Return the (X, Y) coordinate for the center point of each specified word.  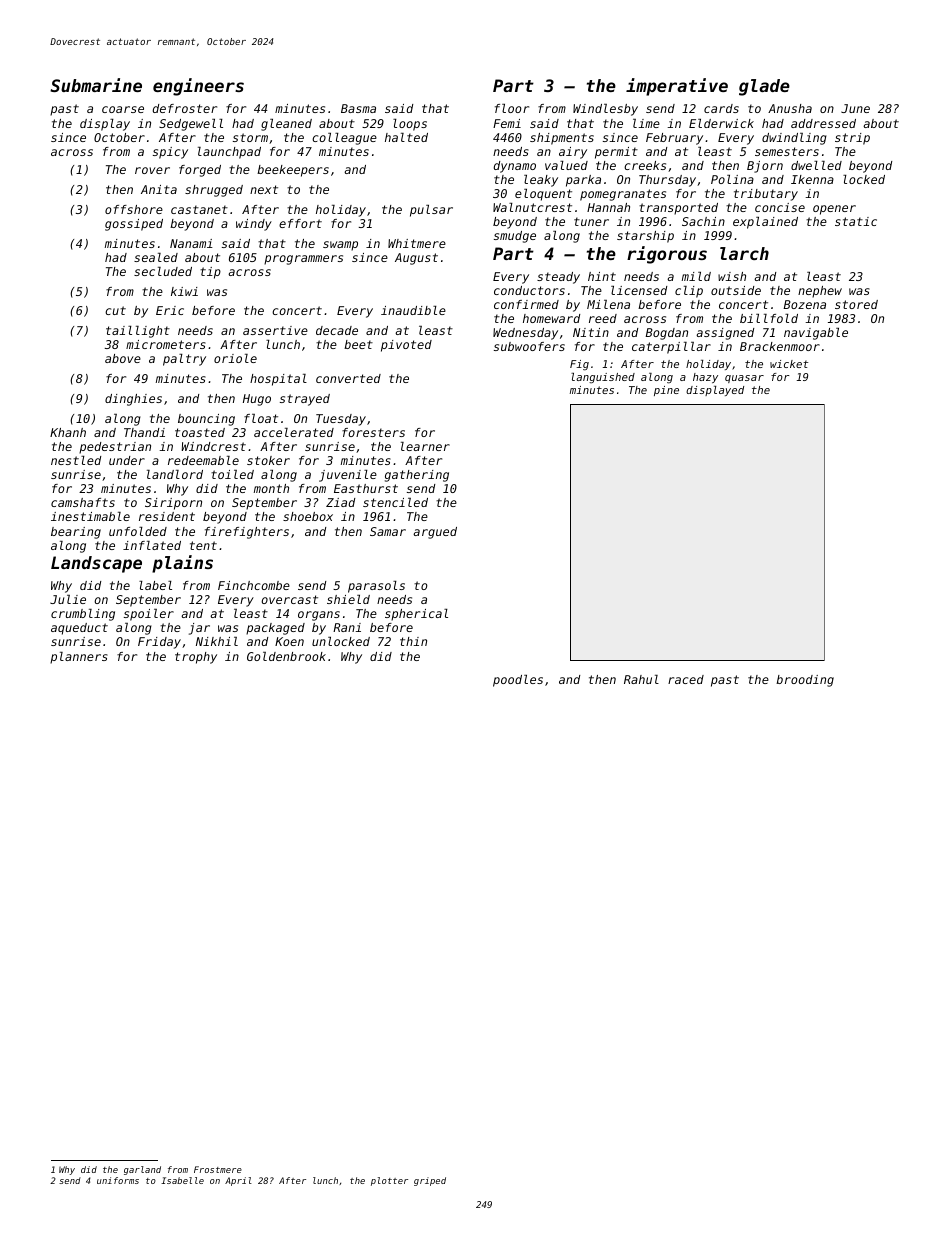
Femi (507, 123)
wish (732, 276)
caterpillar (671, 348)
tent (203, 545)
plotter (389, 1181)
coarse (123, 109)
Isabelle (182, 1180)
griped (430, 1181)
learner (425, 446)
